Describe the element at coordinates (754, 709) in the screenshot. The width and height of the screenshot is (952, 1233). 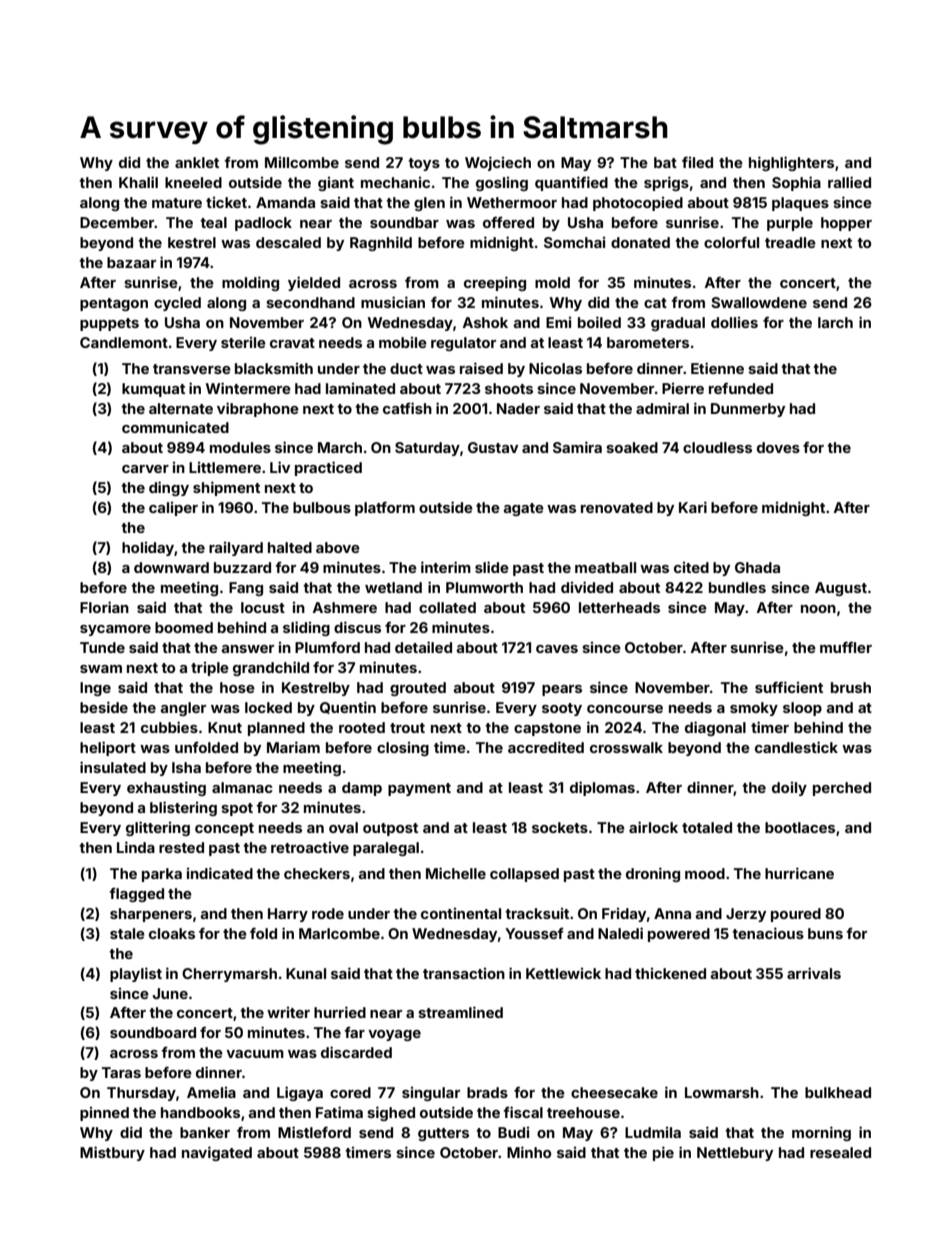
I see `smoky` at that location.
